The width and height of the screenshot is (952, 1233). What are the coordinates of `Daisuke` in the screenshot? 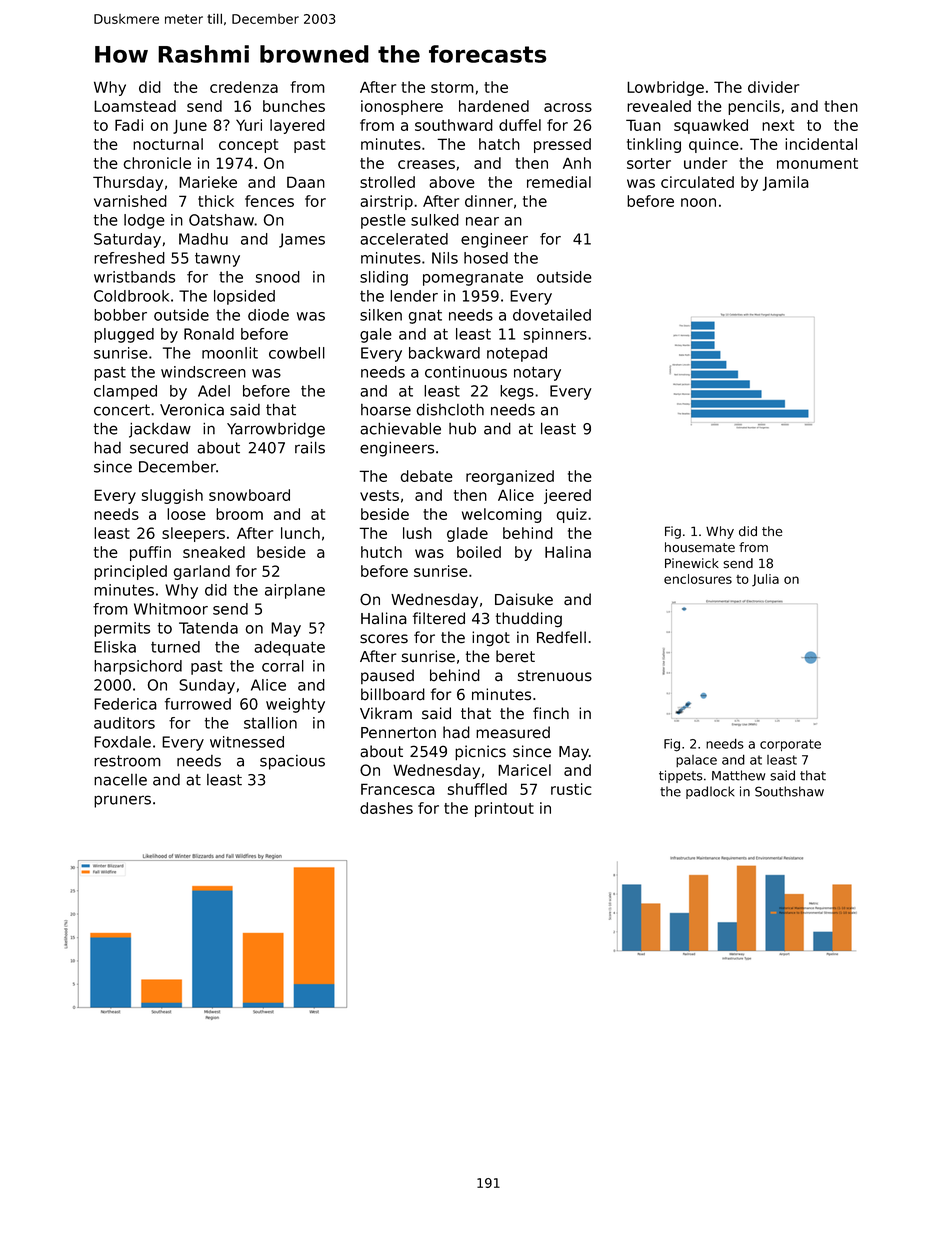 It's located at (524, 599).
